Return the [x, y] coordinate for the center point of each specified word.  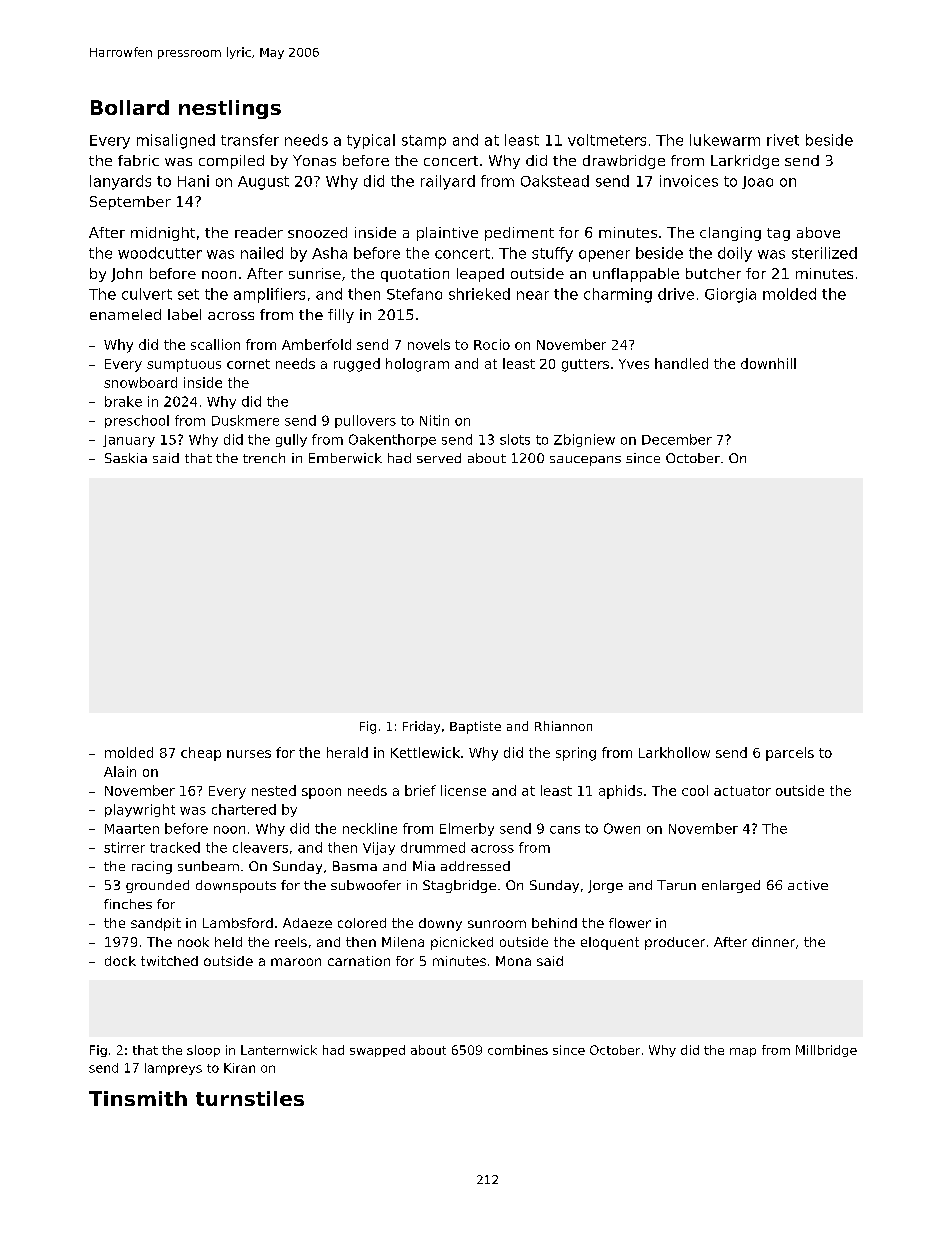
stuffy [552, 254]
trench [264, 458]
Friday [421, 727]
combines [518, 1050]
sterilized [824, 253]
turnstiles [250, 1098]
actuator [742, 791]
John [126, 275]
